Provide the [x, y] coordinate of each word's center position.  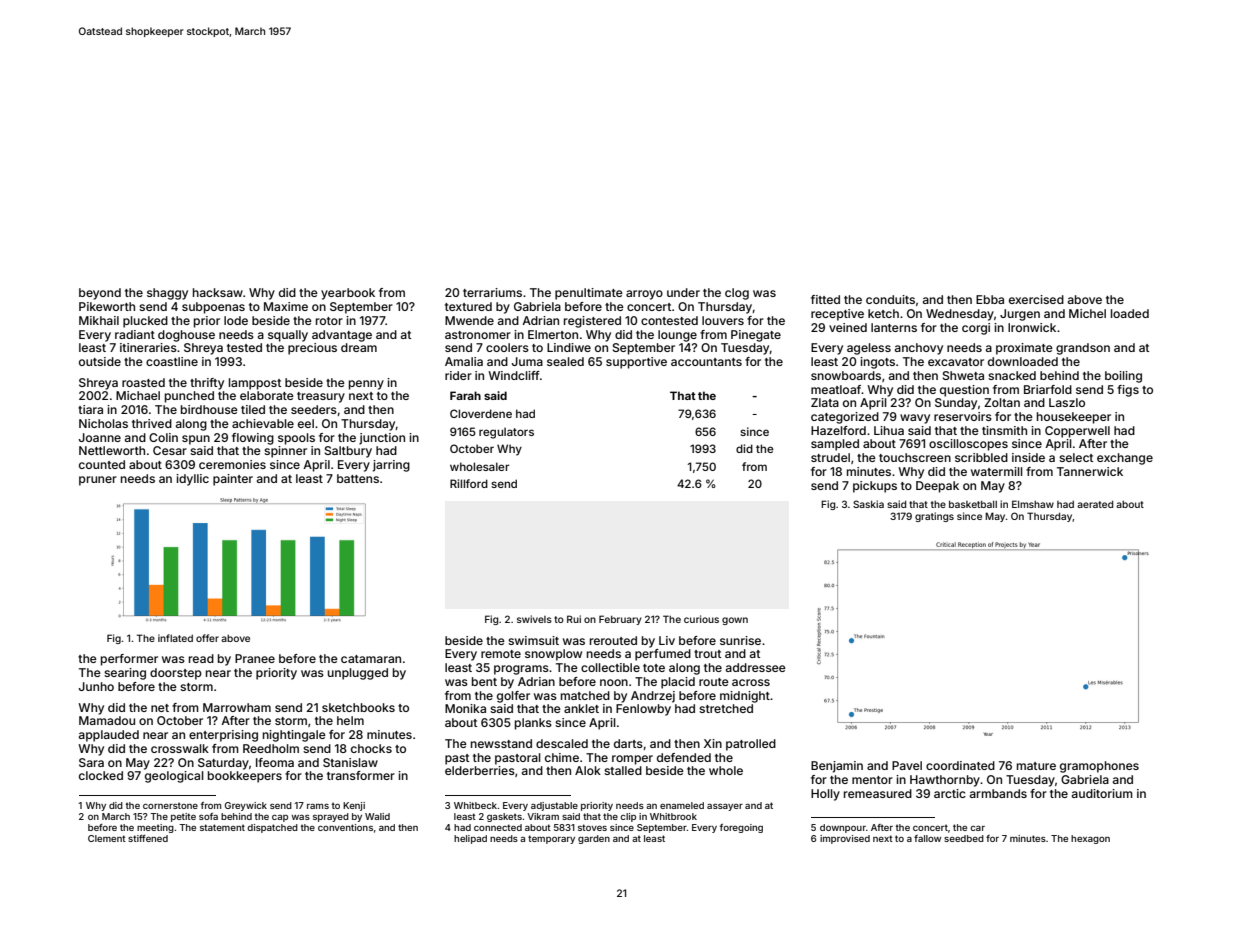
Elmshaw [1033, 504]
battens [358, 478]
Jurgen [1020, 315]
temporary [551, 839]
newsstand [501, 743]
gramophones [1099, 767]
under [683, 292]
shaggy [167, 294]
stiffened [148, 838]
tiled [253, 409]
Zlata [825, 402]
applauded [109, 736]
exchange [1125, 459]
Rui [574, 619]
